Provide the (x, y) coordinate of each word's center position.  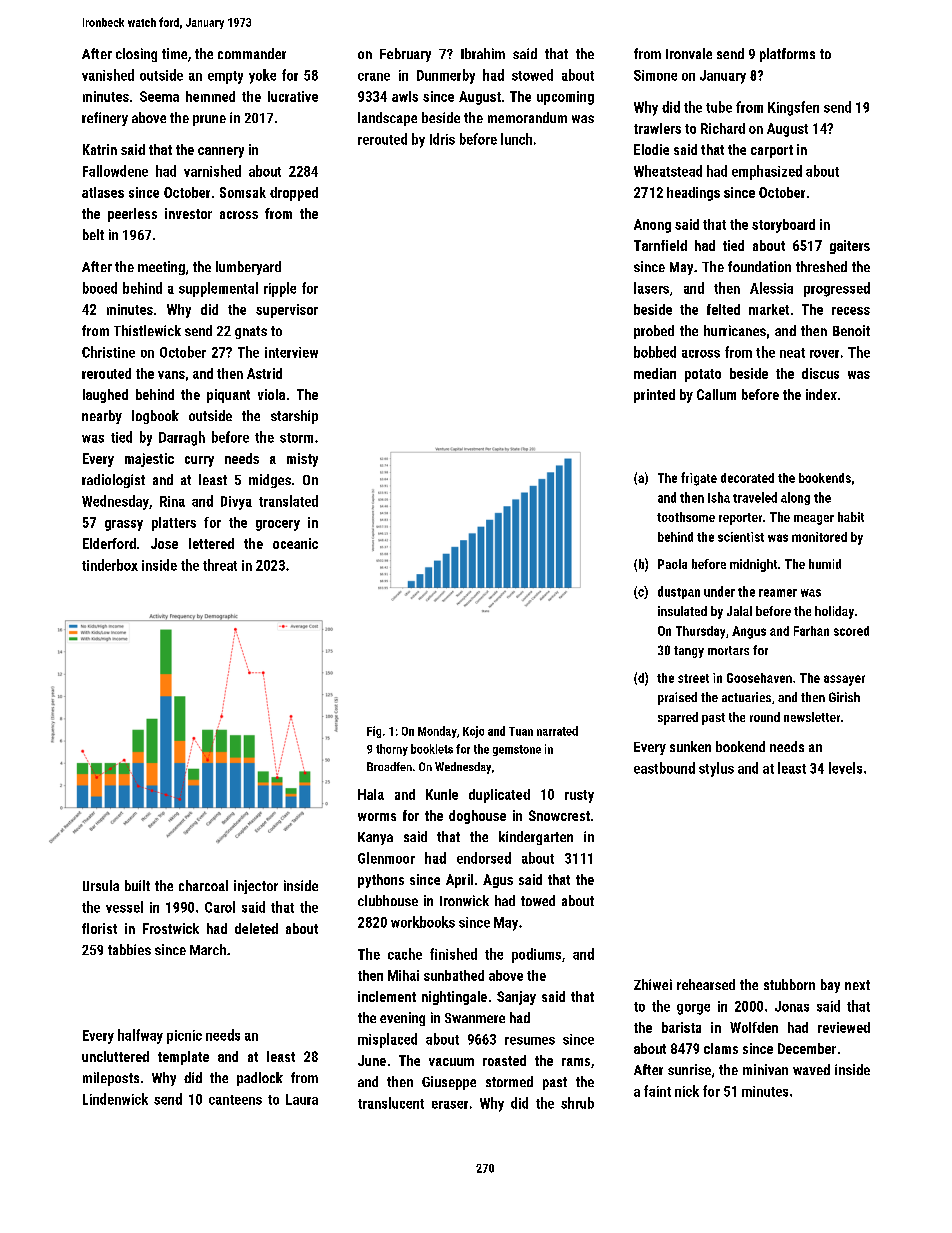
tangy (689, 652)
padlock (260, 1079)
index (821, 394)
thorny (392, 750)
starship (294, 417)
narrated (557, 731)
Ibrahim (483, 53)
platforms (787, 55)
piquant (228, 396)
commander (252, 53)
